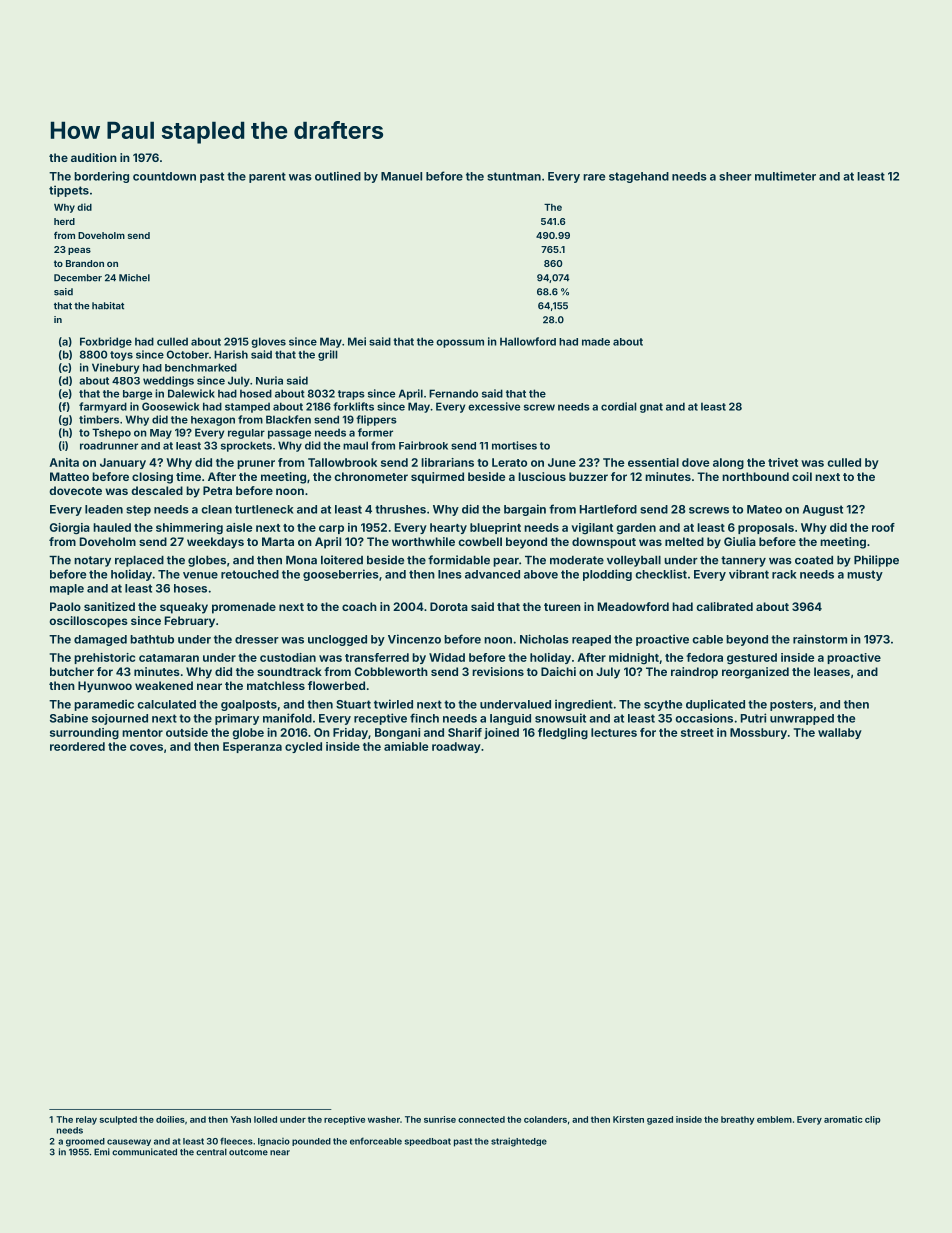 The width and height of the screenshot is (952, 1233). Describe the element at coordinates (94, 157) in the screenshot. I see `audition` at that location.
